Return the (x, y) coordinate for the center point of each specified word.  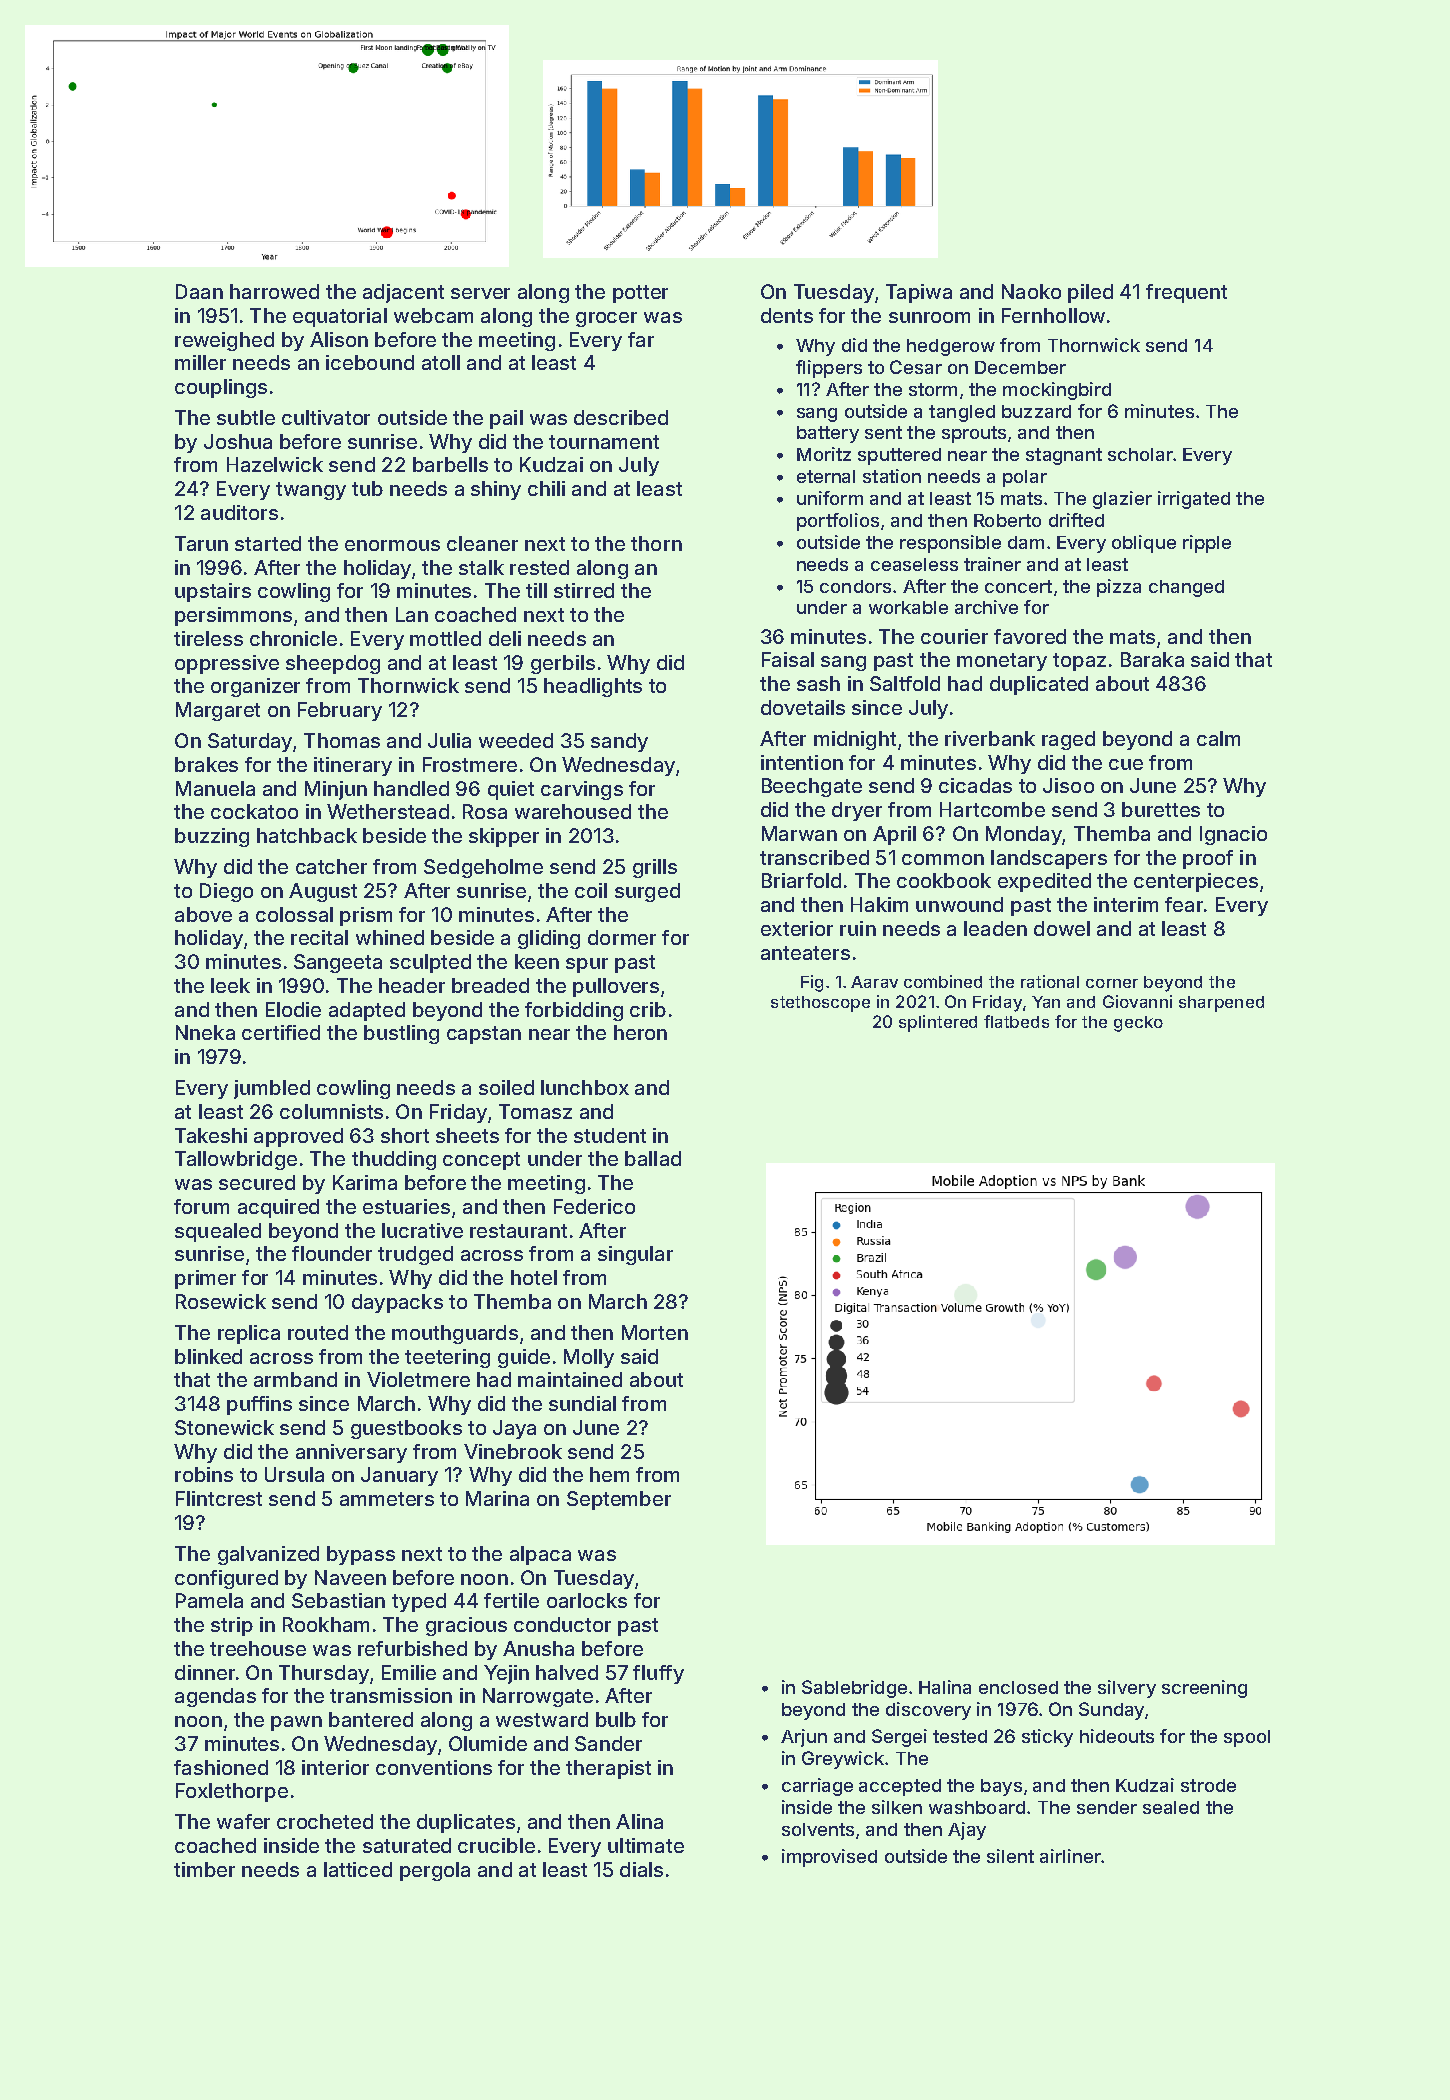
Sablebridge (854, 1689)
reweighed (224, 341)
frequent (1186, 293)
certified (281, 1032)
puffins (259, 1405)
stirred (584, 590)
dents (787, 315)
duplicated (1039, 685)
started (268, 543)
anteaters (805, 953)
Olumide (488, 1743)
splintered (938, 1023)
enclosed (1018, 1687)
